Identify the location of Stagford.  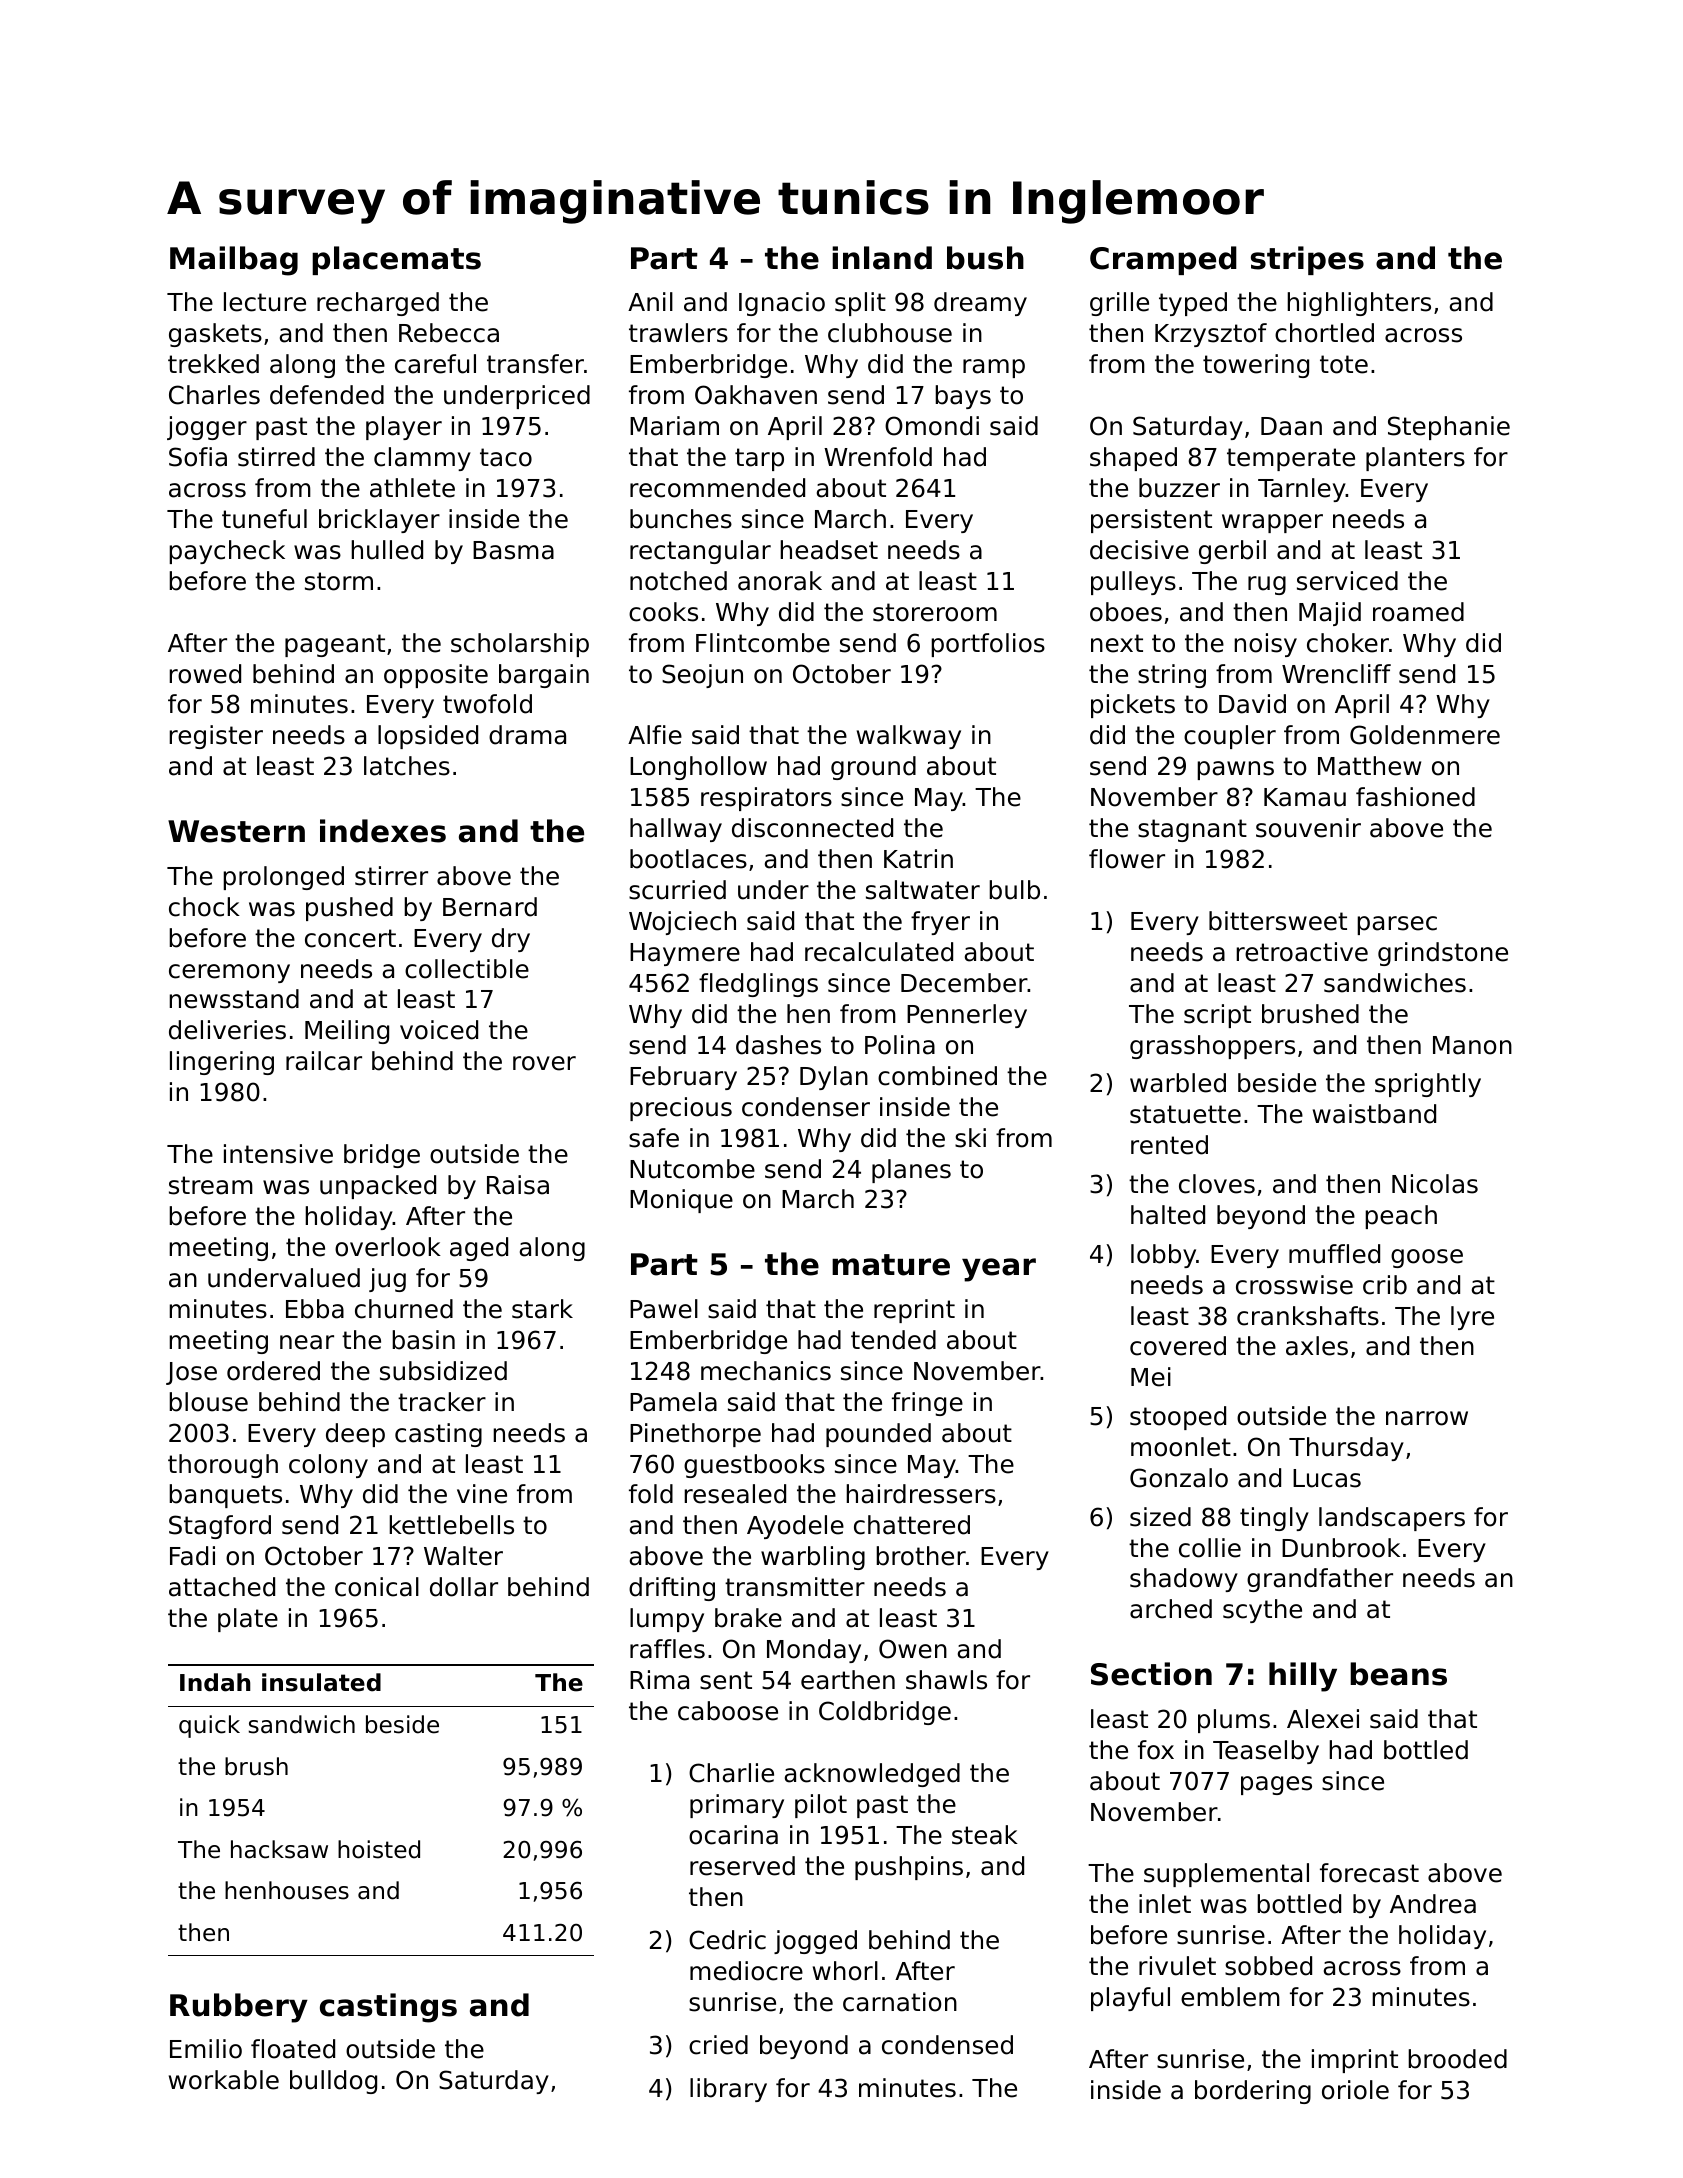
(220, 1527).
